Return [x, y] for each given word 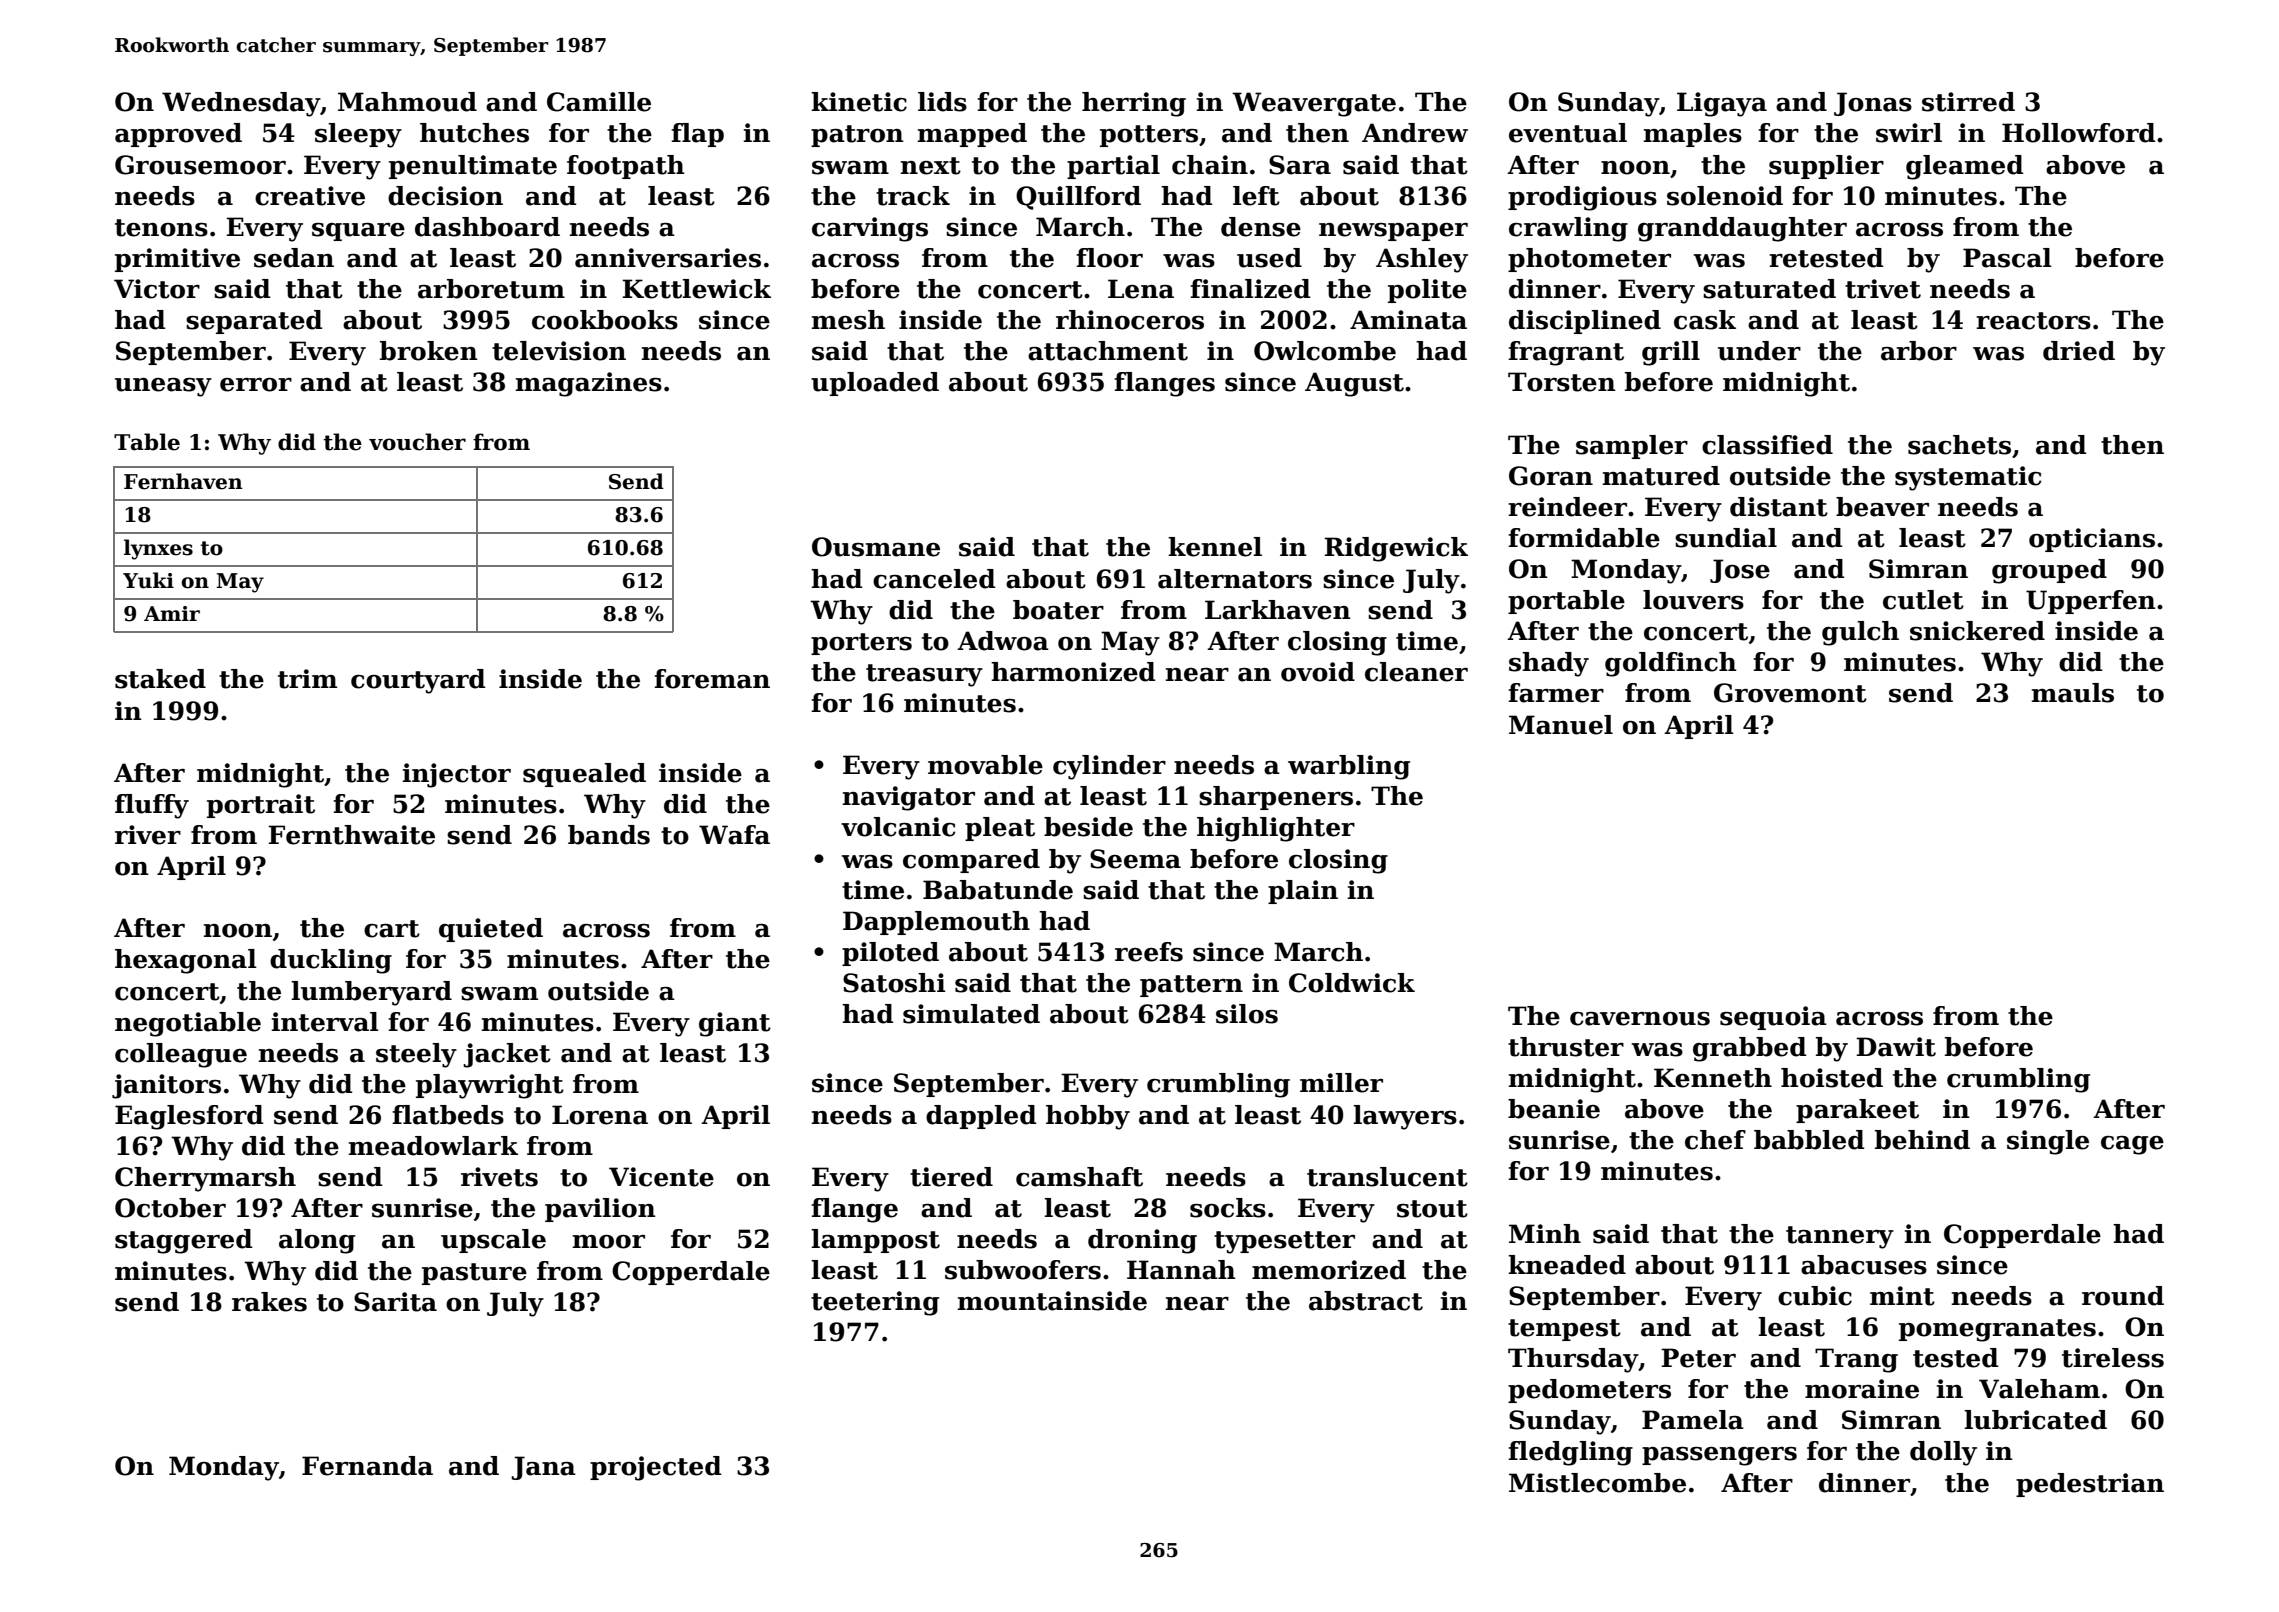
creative [310, 196]
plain [1303, 892]
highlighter [1276, 829]
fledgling [1570, 1453]
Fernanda [367, 1466]
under [1759, 351]
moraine [1862, 1389]
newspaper [1393, 232]
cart [392, 929]
